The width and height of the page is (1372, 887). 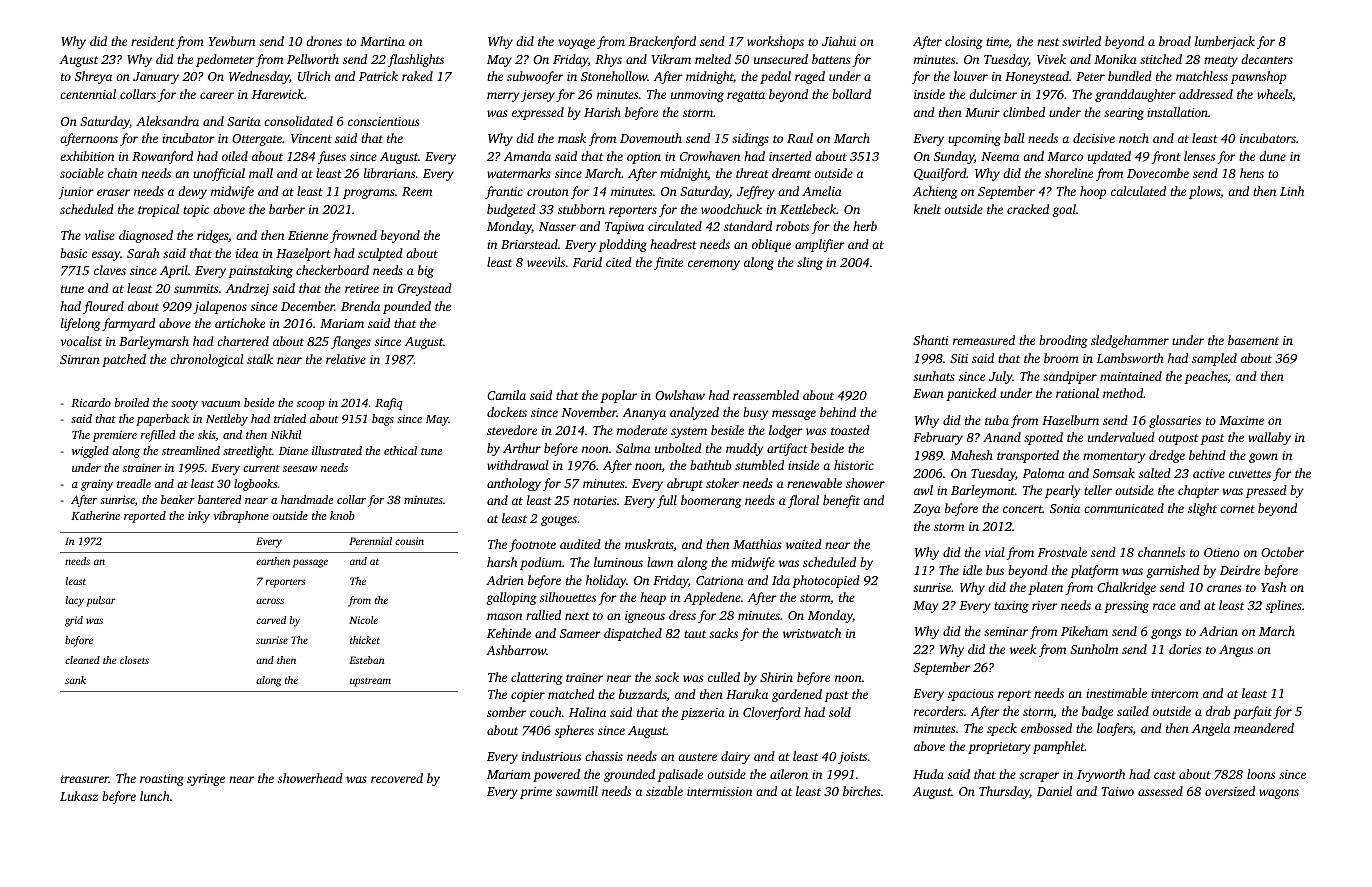 I want to click on flanges, so click(x=351, y=342).
